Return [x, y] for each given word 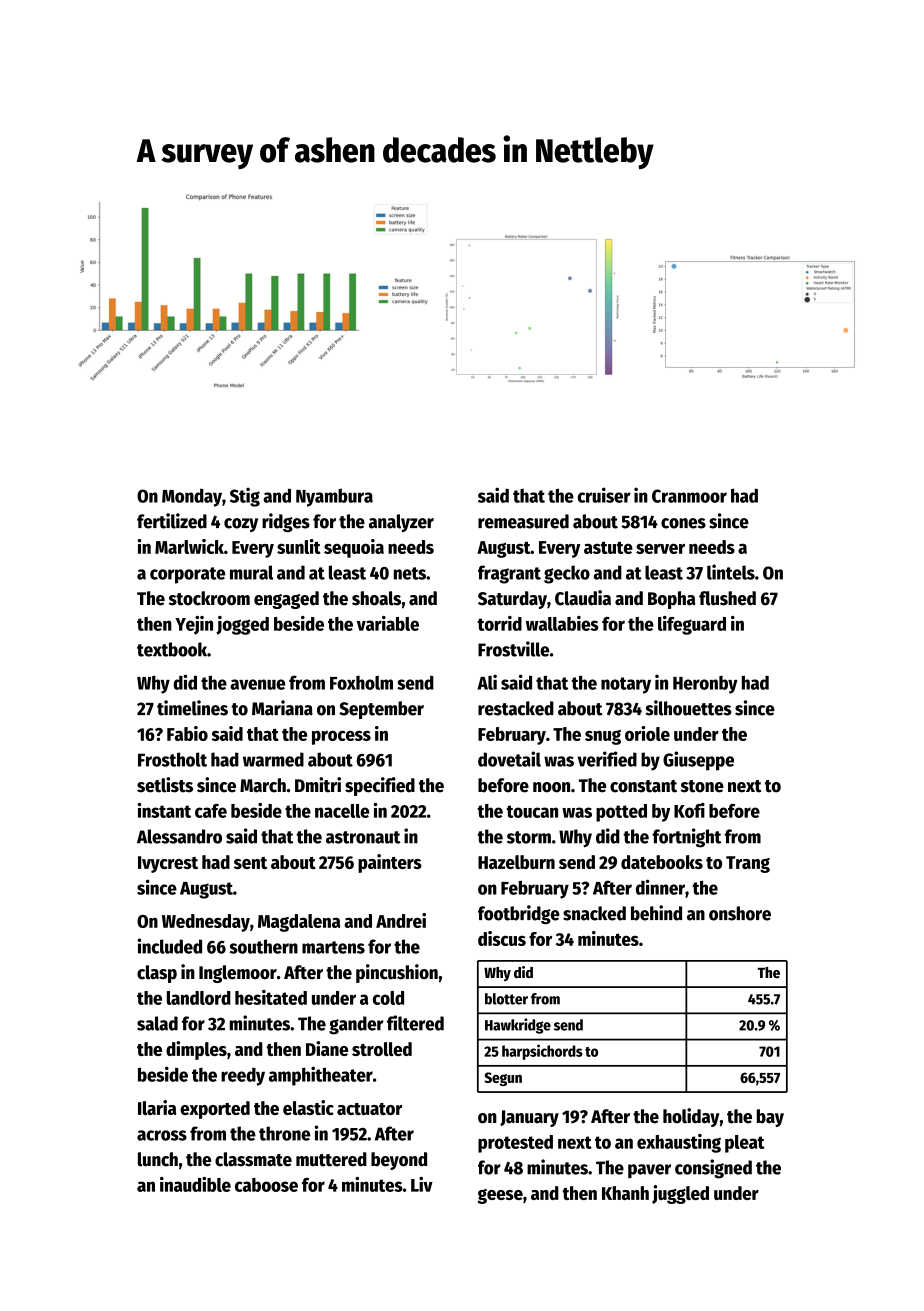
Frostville [513, 649]
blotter [506, 999]
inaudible [195, 1184]
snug [603, 737]
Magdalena [299, 923]
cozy [241, 525]
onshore [740, 913]
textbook [172, 649]
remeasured [523, 521]
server [660, 549]
